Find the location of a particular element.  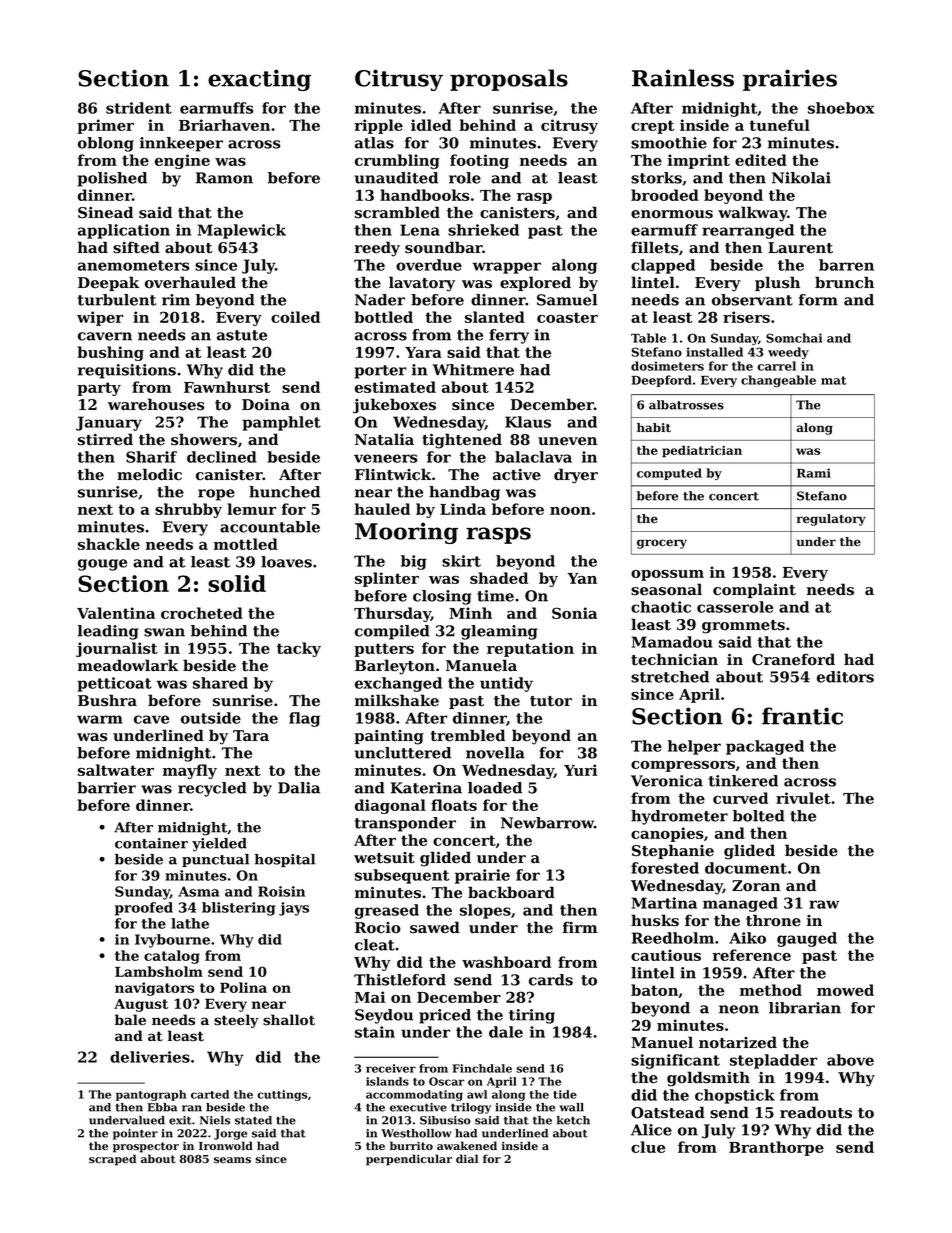

cuttings is located at coordinates (282, 1095).
